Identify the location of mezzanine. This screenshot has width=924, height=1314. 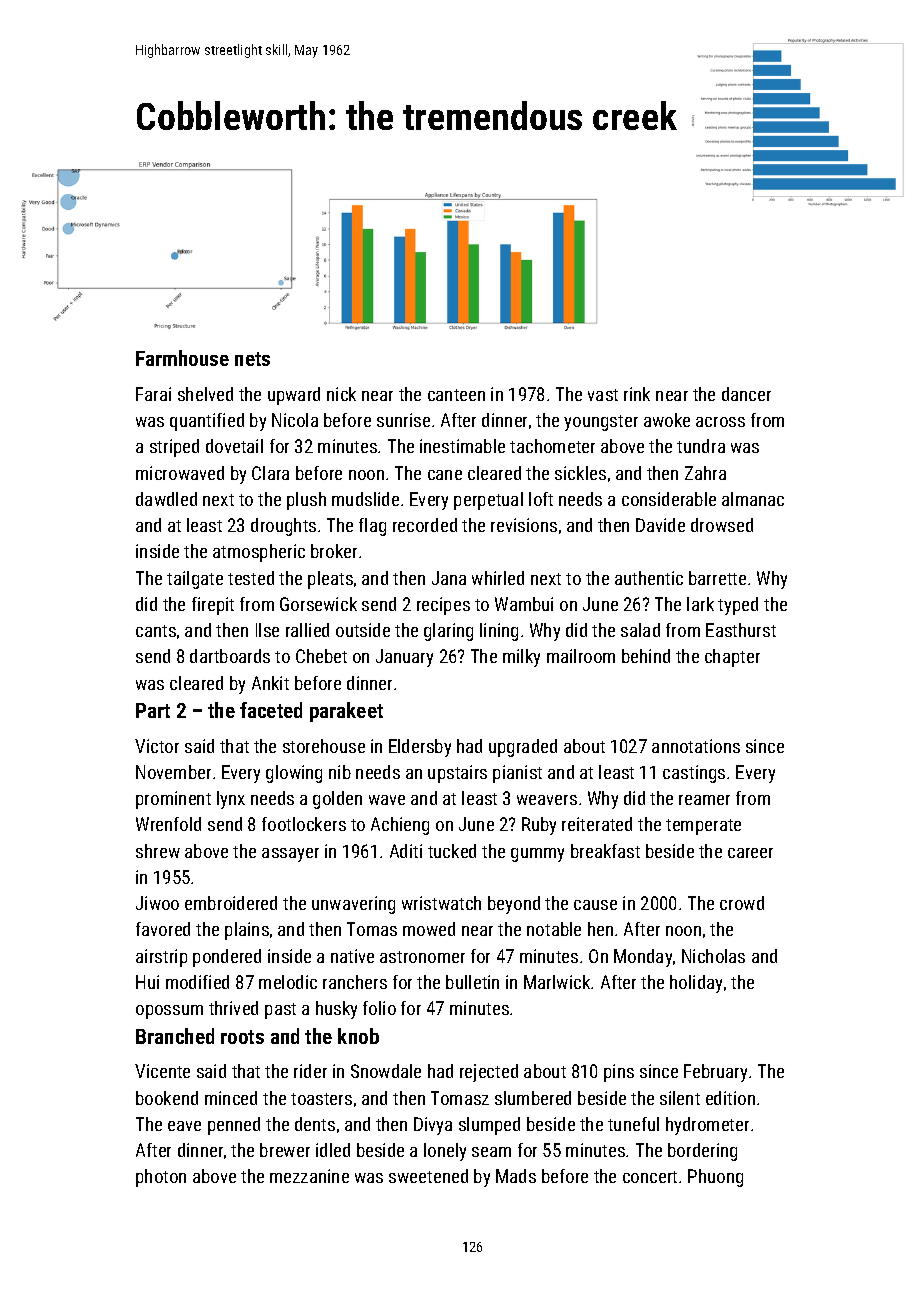
(309, 1176).
